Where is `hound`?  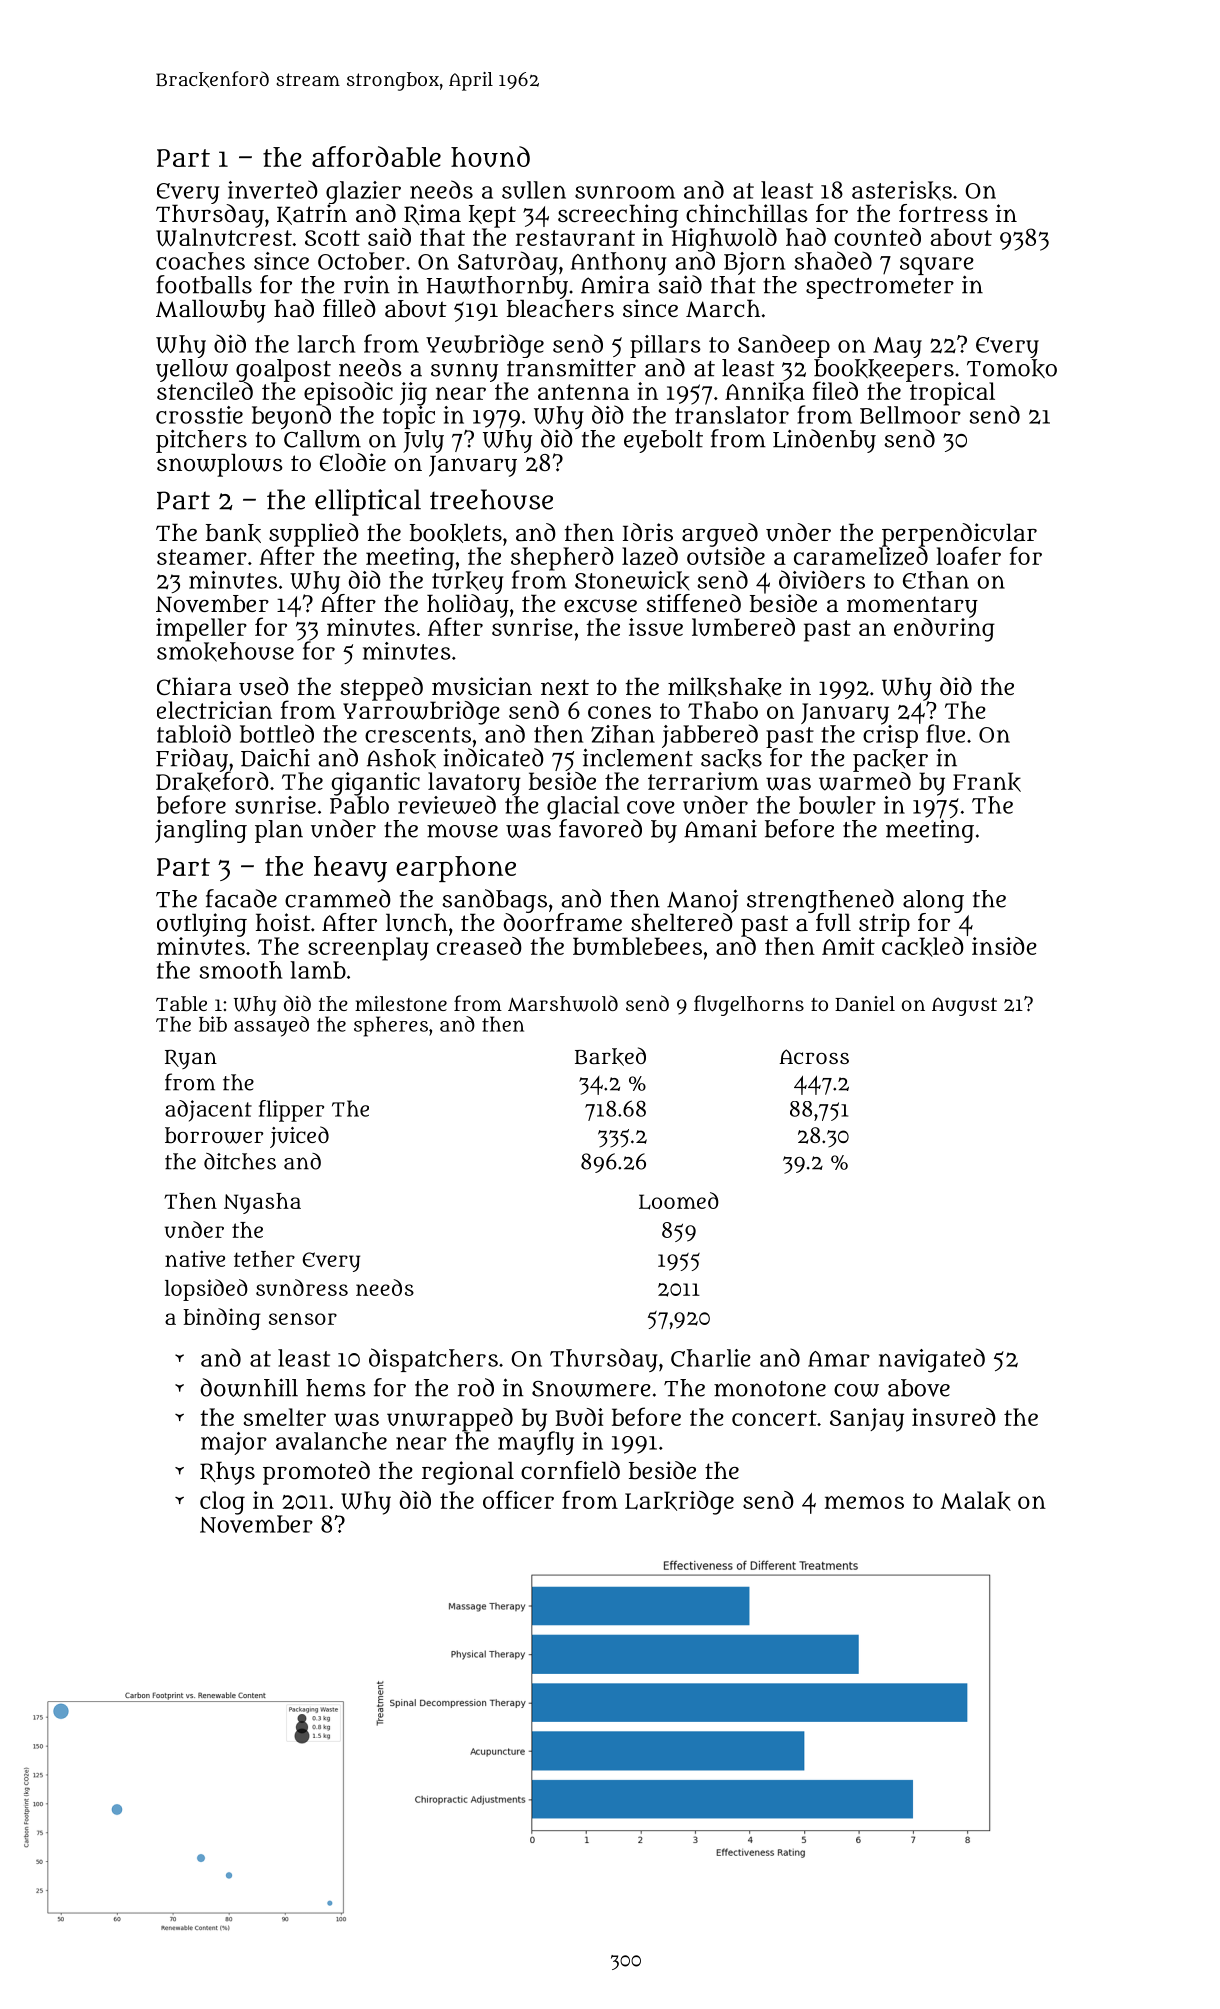 hound is located at coordinates (490, 156).
